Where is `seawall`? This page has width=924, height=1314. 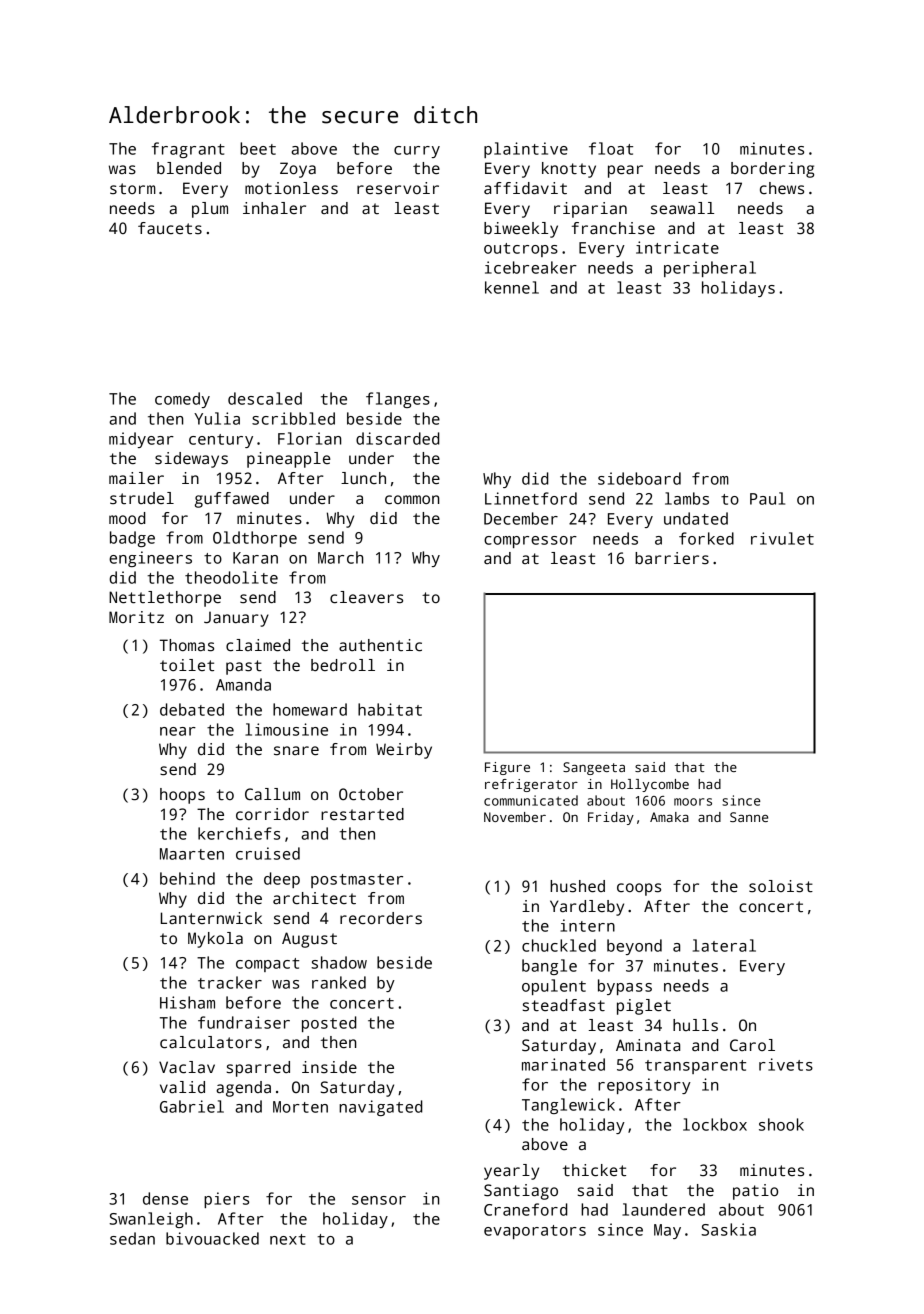
seawall is located at coordinates (682, 208).
